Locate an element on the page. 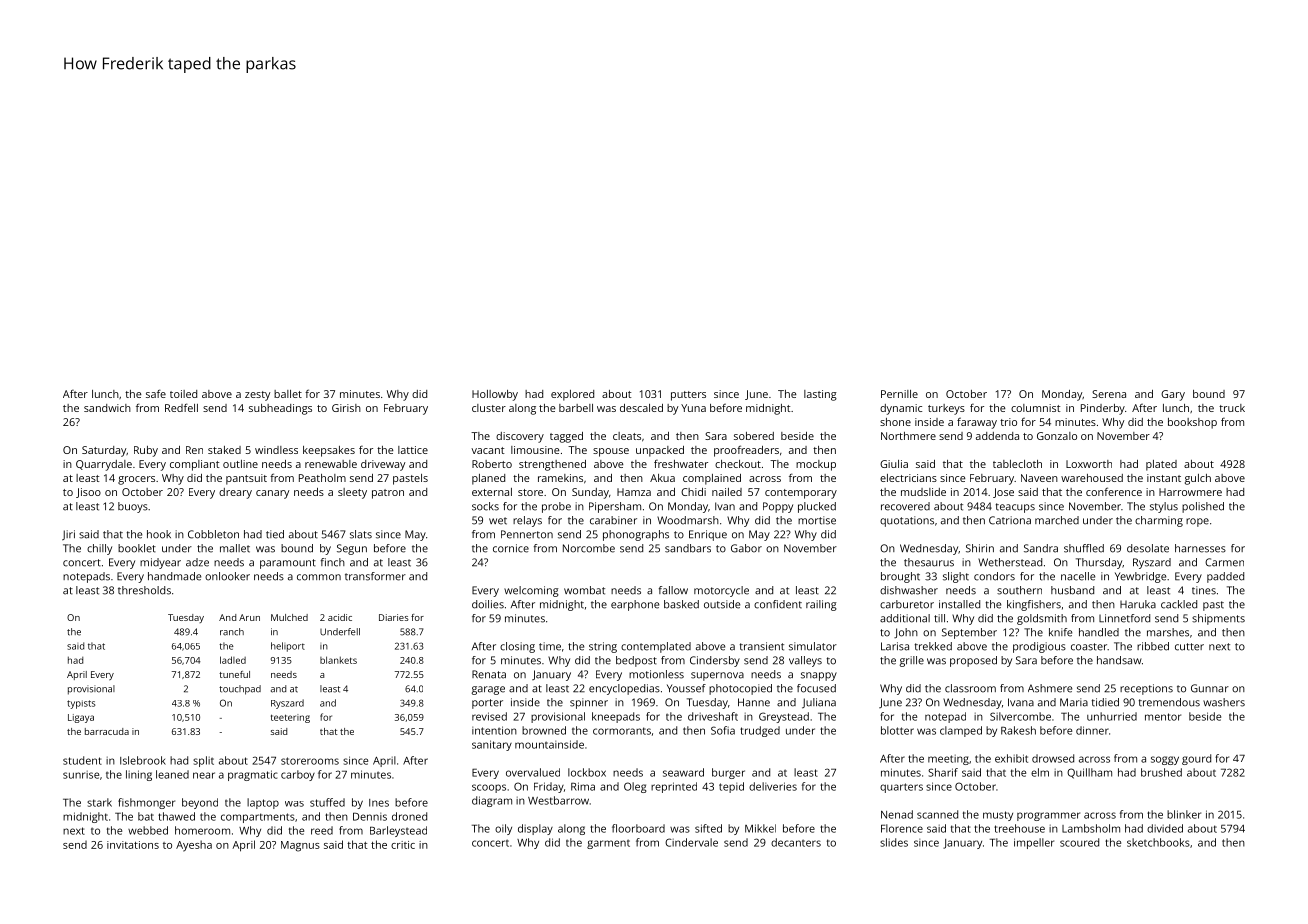 This image has height=924, width=1308. webbed is located at coordinates (148, 830).
